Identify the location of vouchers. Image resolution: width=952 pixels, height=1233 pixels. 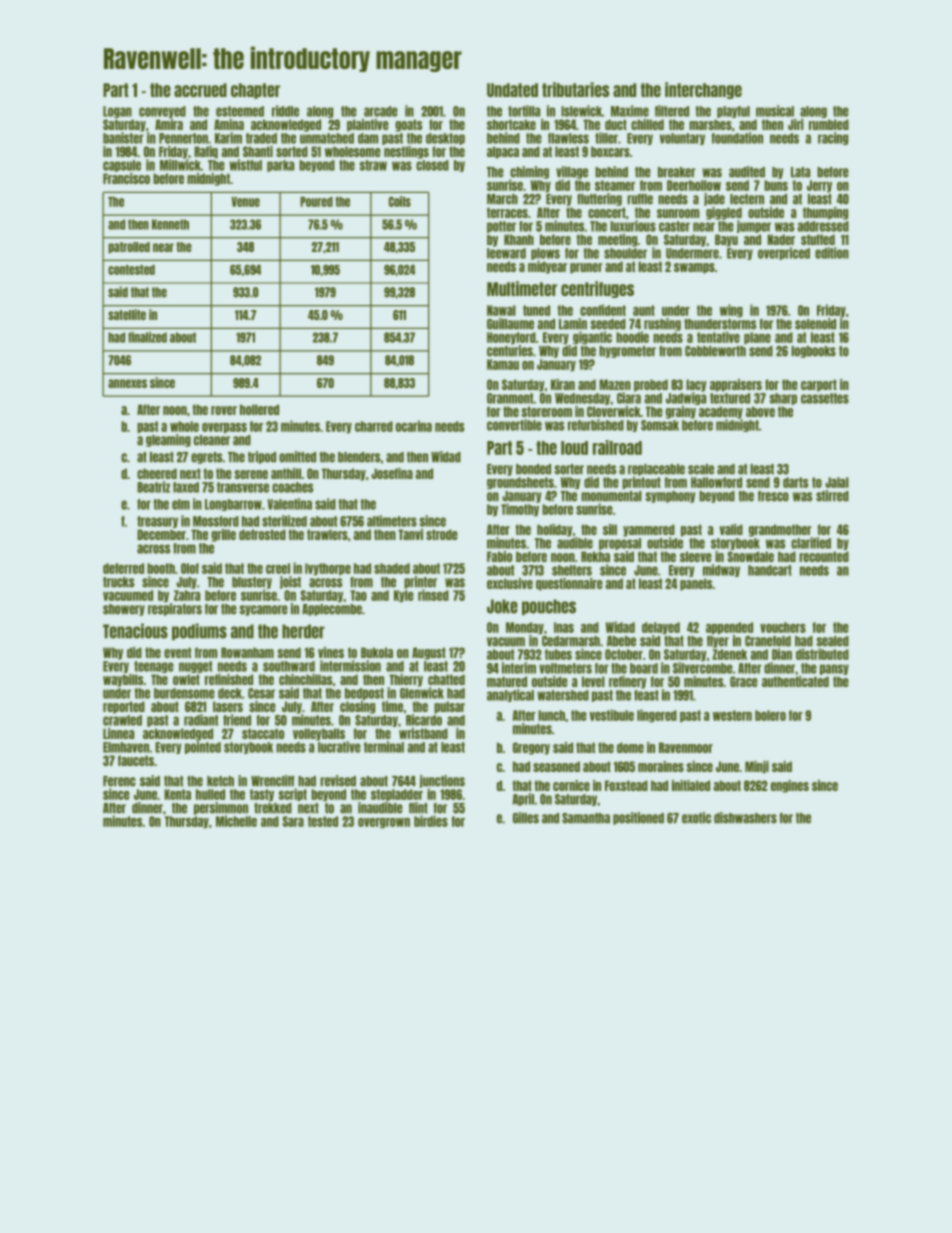
(783, 627).
